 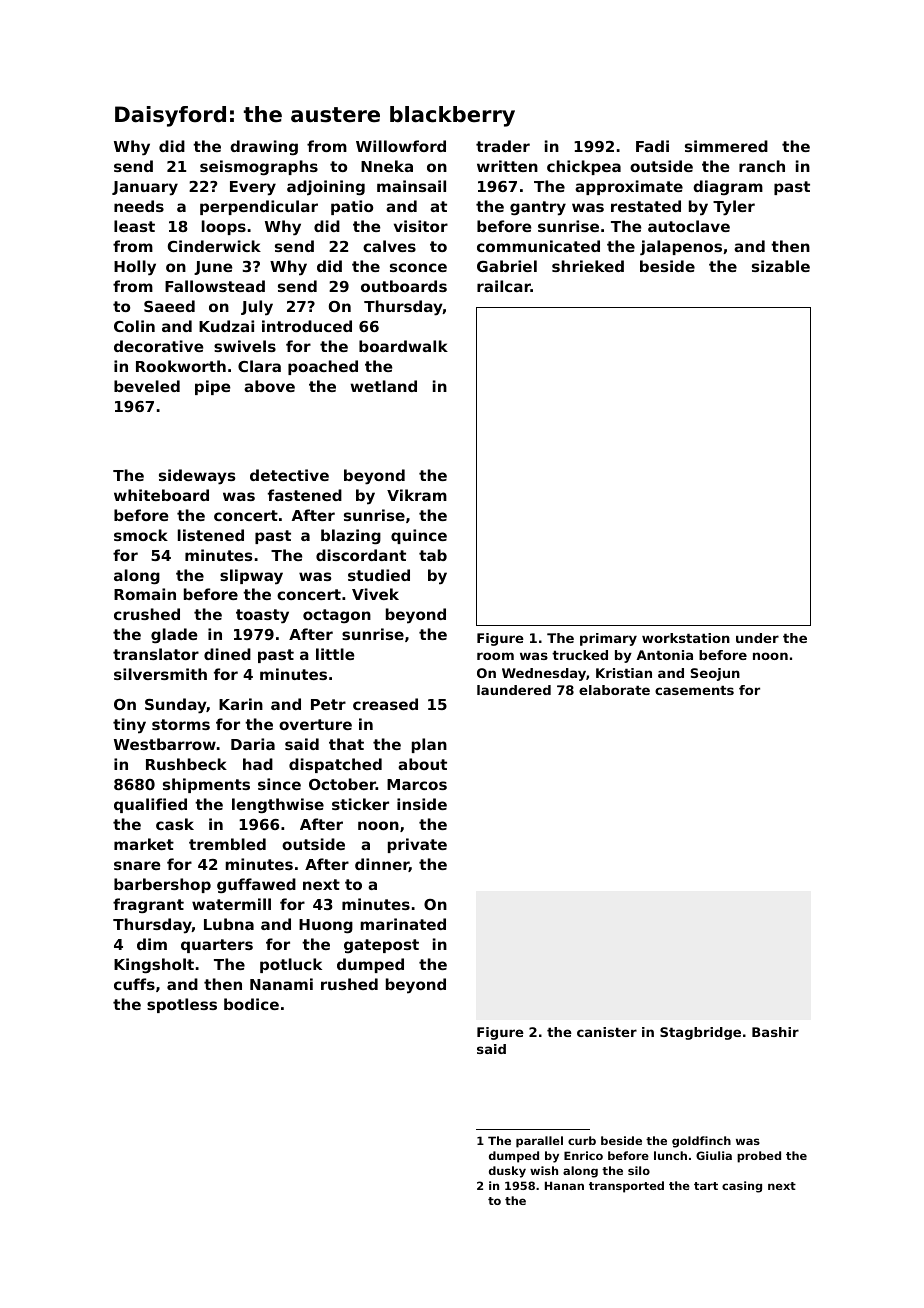 I want to click on whiteboard, so click(x=161, y=495).
